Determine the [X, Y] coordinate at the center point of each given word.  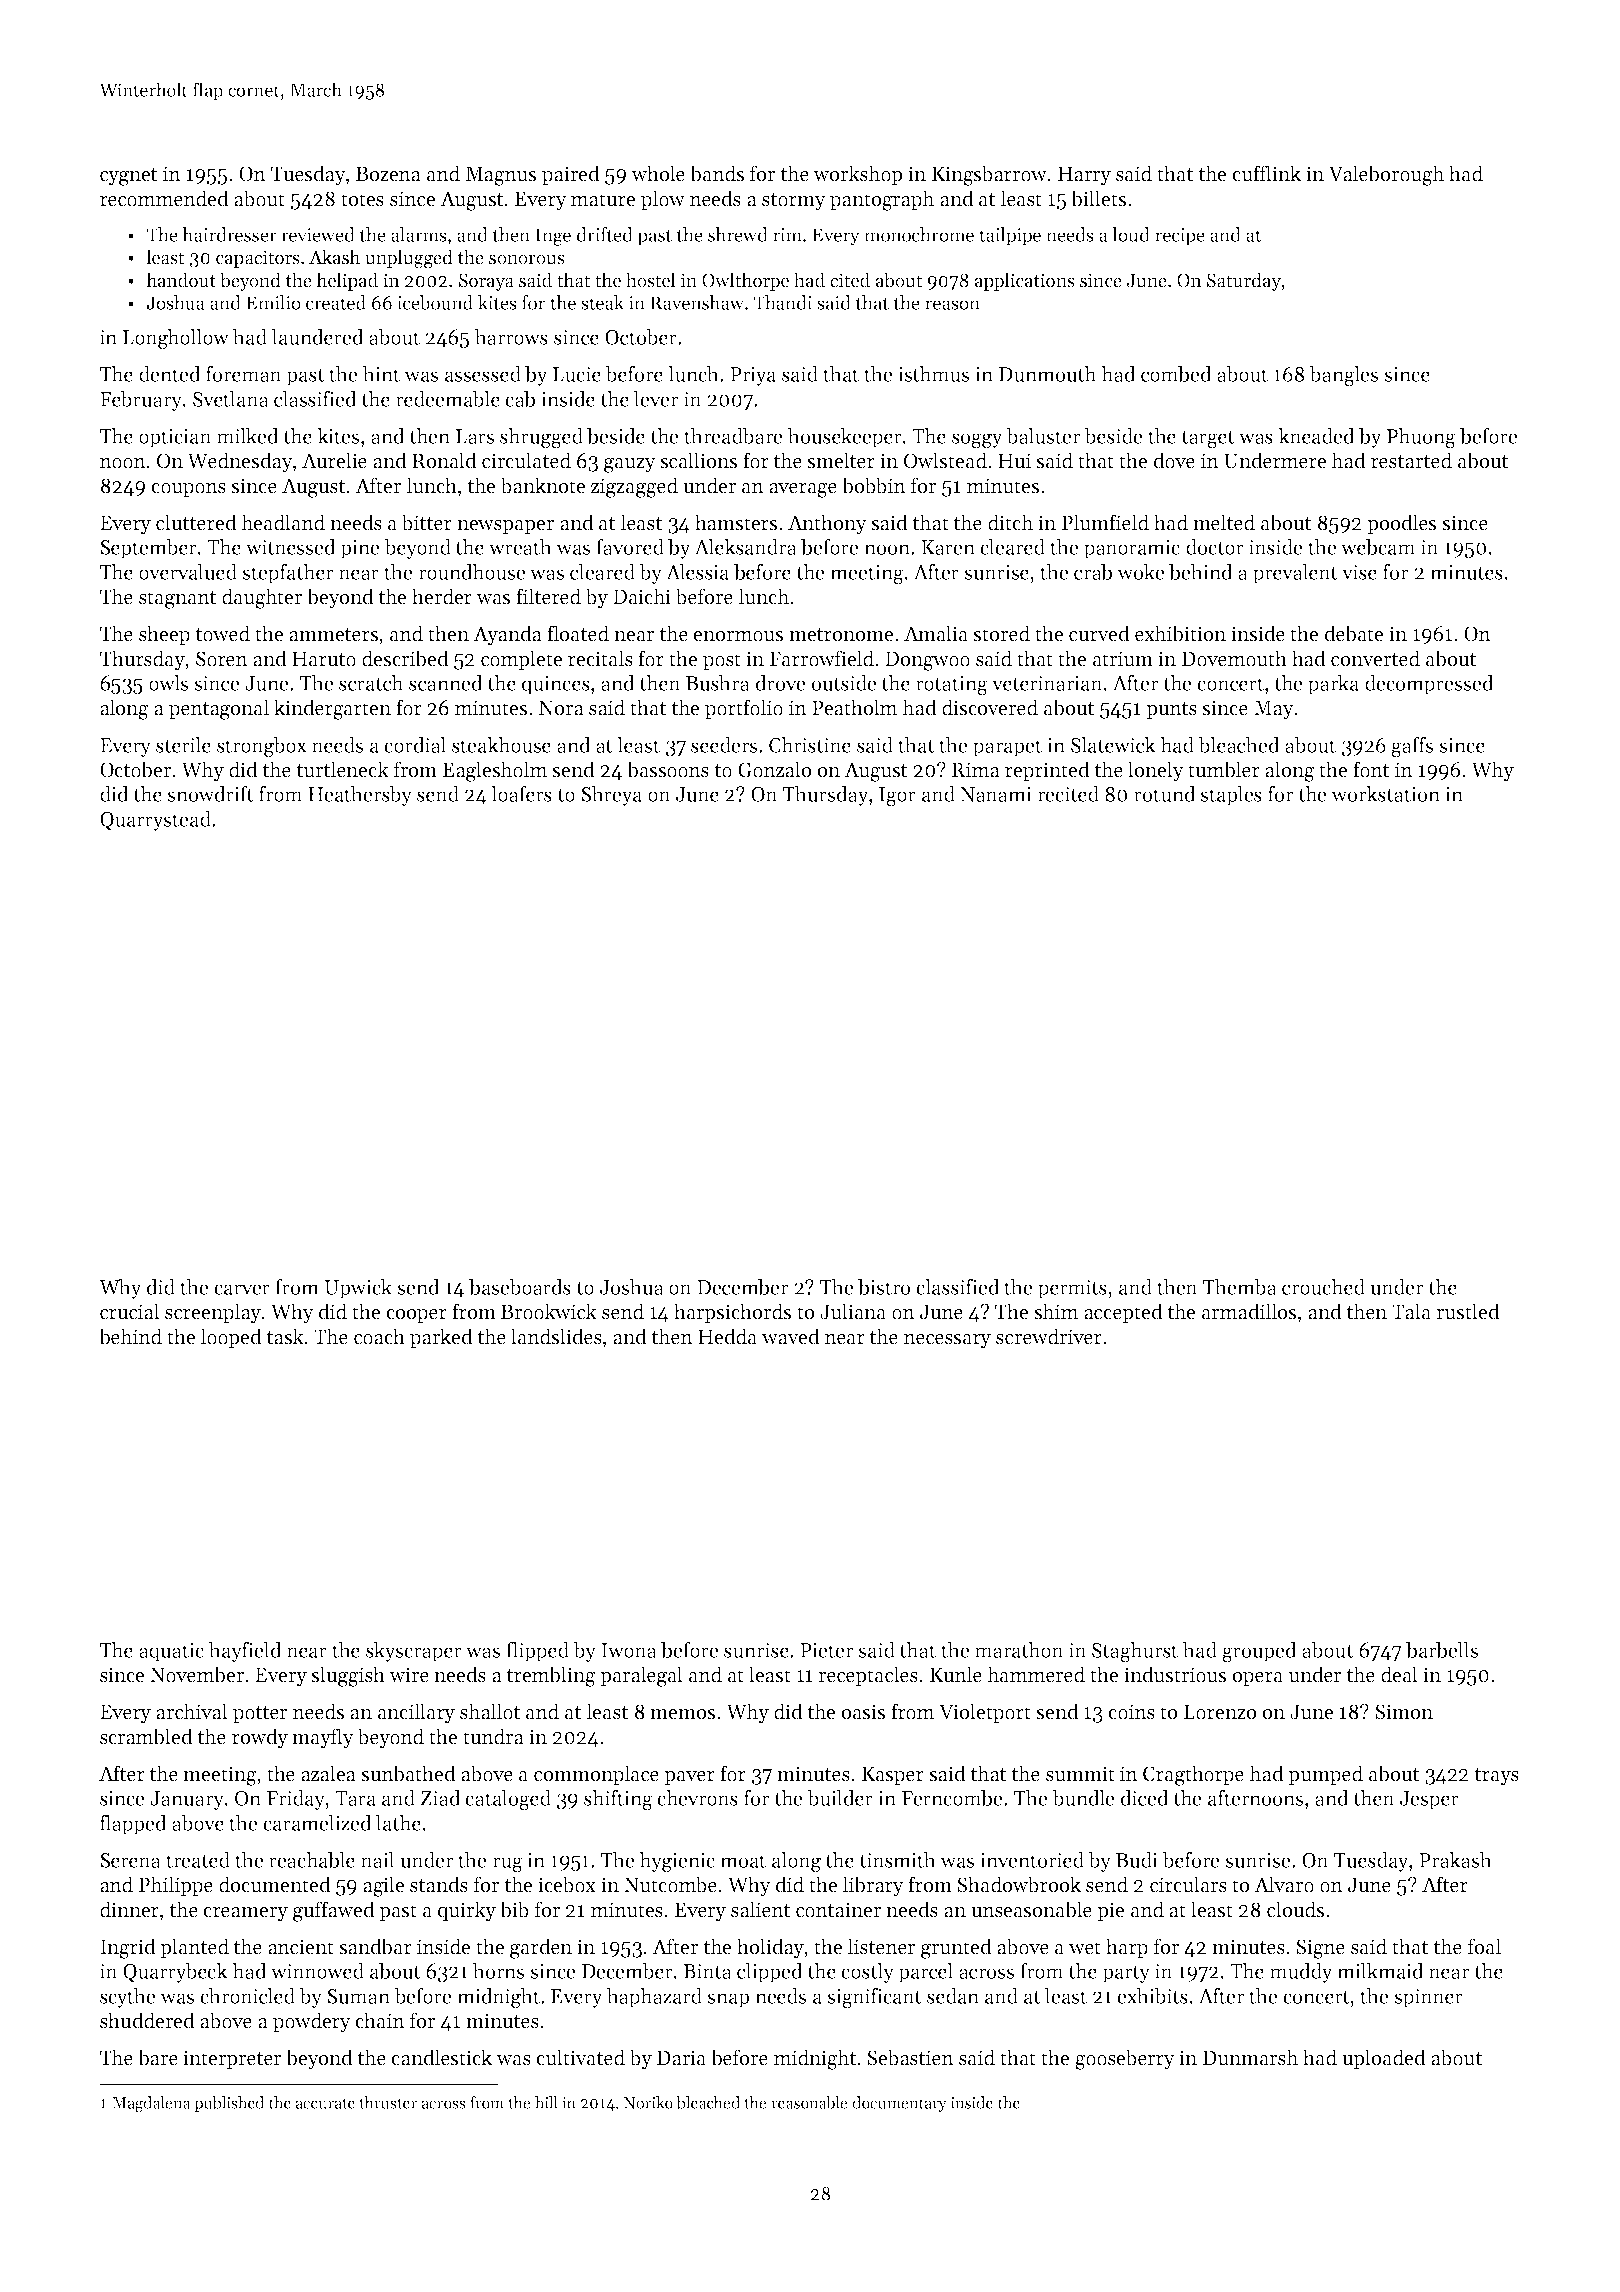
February [141, 401]
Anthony [827, 524]
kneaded [1316, 436]
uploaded [1384, 2059]
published [229, 2104]
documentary [899, 2104]
